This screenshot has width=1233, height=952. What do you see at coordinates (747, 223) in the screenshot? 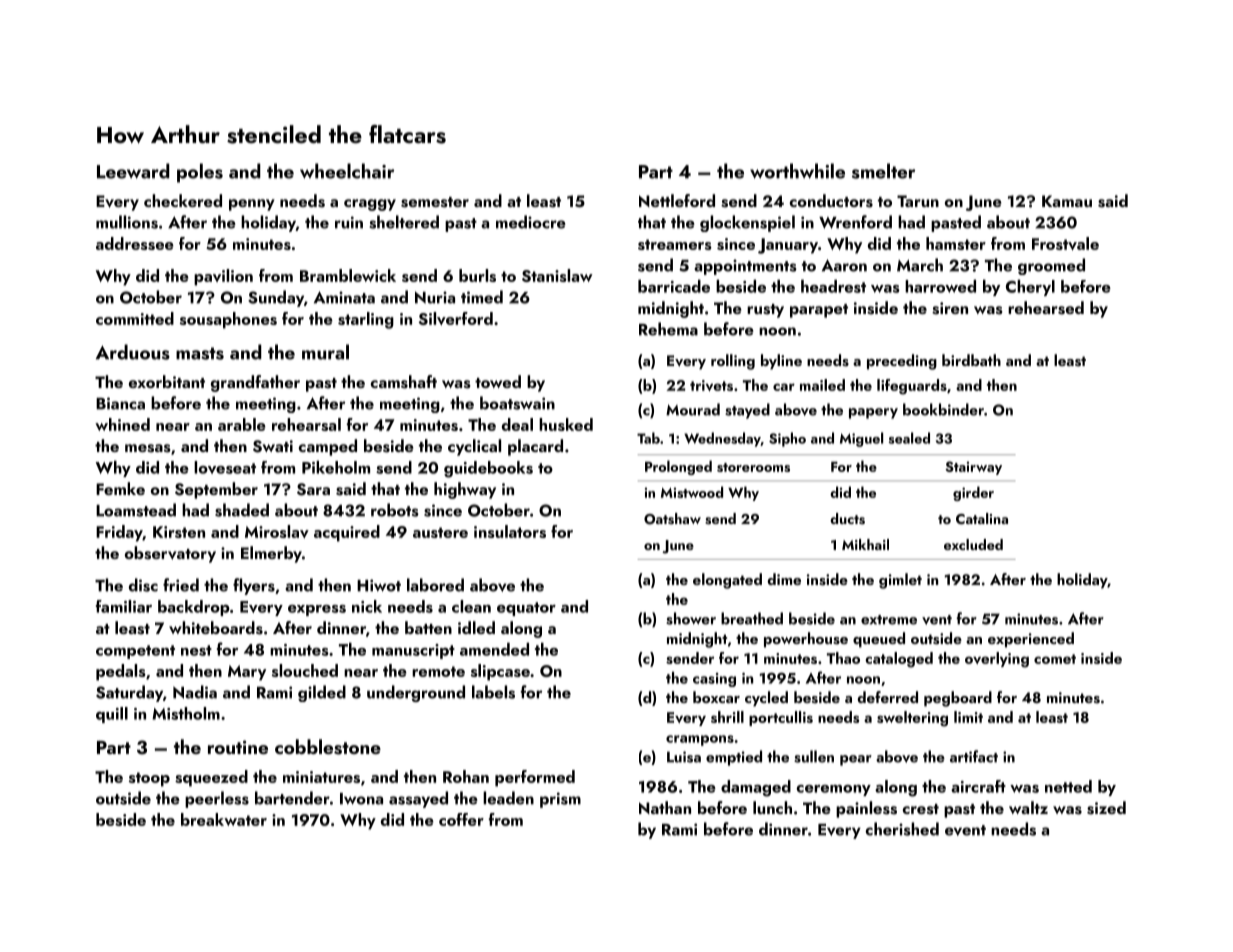
I see `glockenspiel` at bounding box center [747, 223].
